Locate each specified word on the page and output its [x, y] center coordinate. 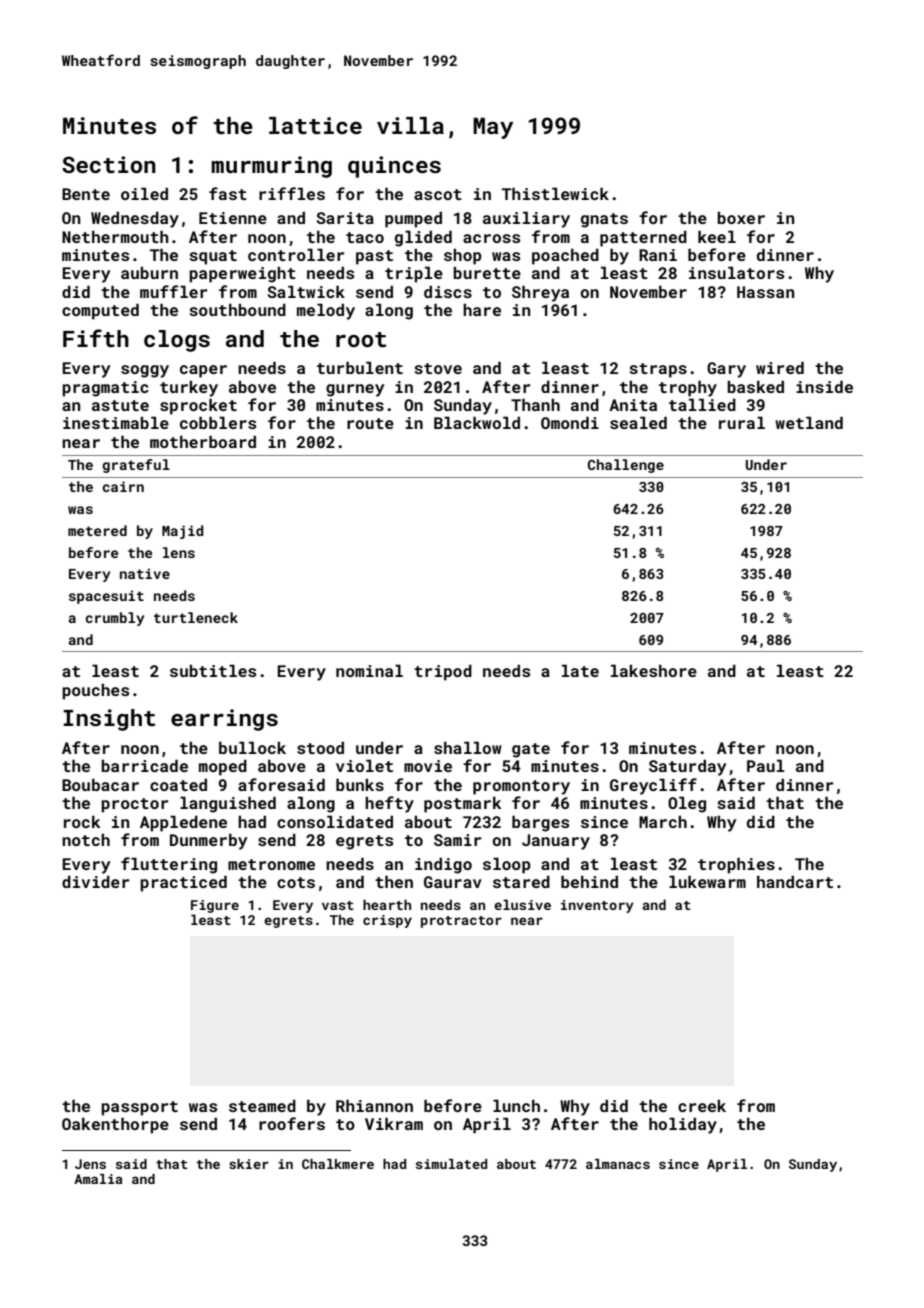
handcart [795, 881]
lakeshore [654, 670]
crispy [387, 921]
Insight [109, 720]
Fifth [96, 338]
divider [95, 881]
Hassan [765, 292]
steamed [262, 1105]
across [491, 238]
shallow [468, 747]
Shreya [540, 293]
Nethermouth [115, 236]
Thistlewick [555, 193]
